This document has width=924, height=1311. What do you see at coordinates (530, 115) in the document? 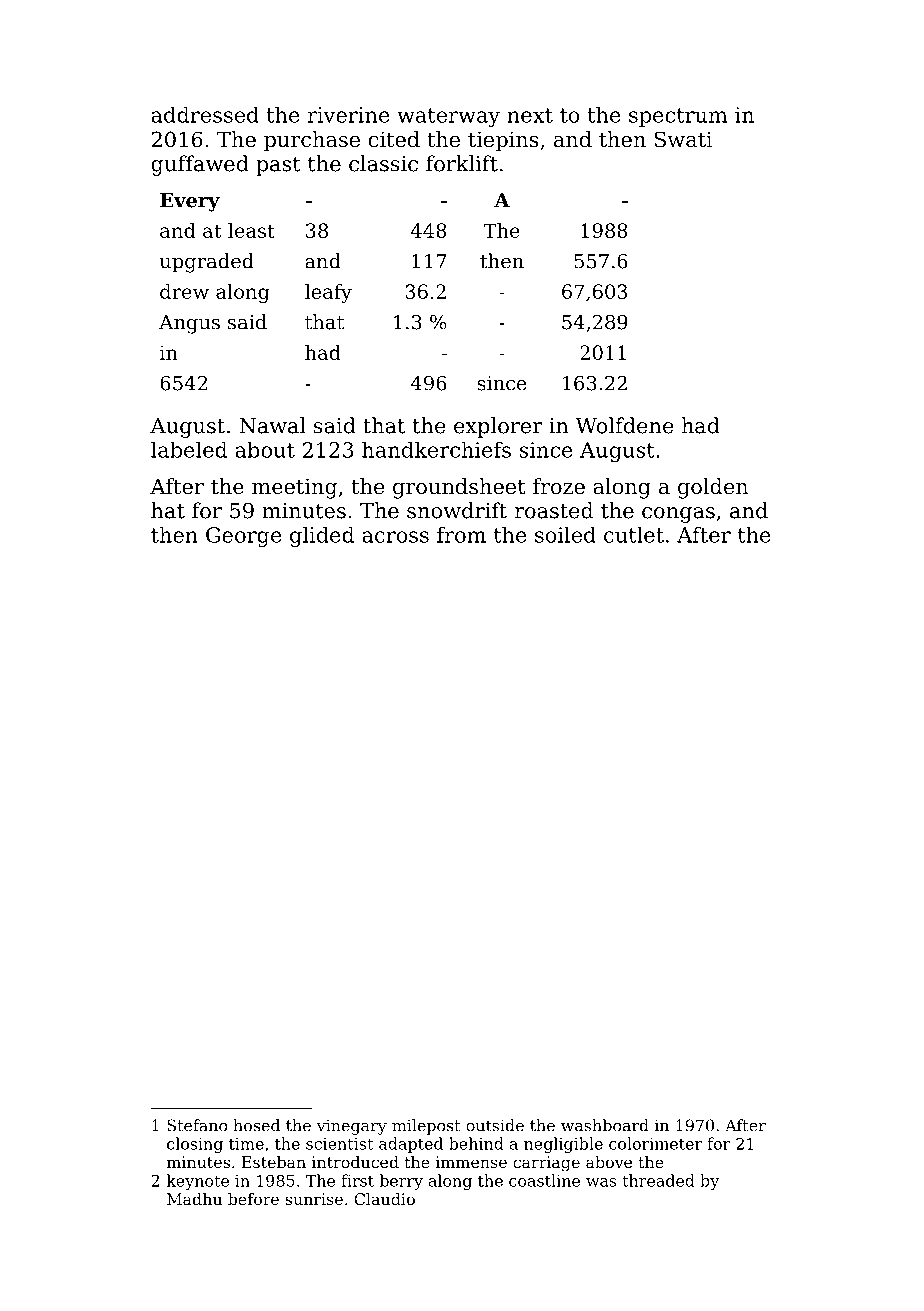
I see `next` at bounding box center [530, 115].
